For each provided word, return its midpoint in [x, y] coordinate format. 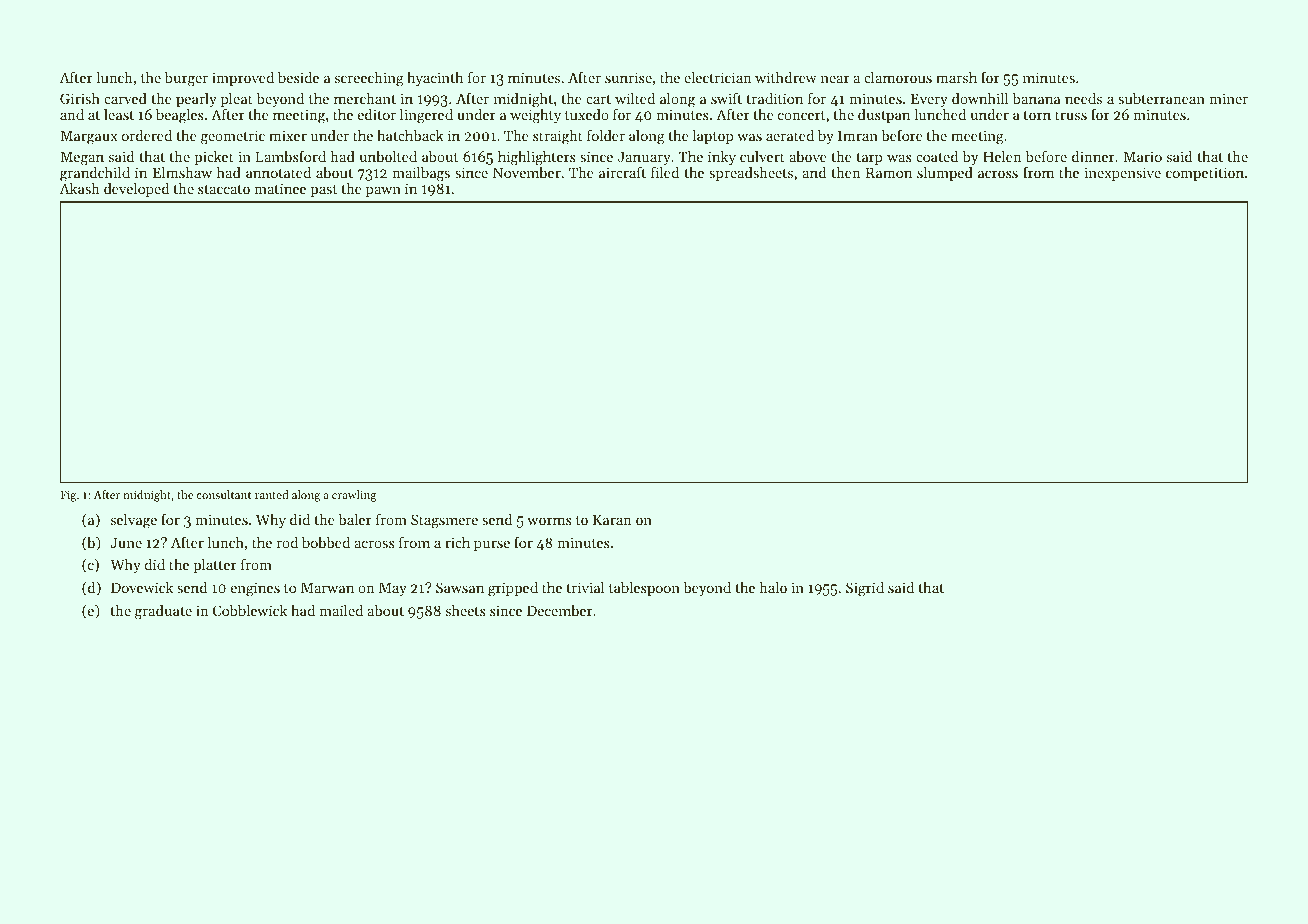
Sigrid [865, 589]
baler [355, 519]
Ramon [889, 172]
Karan [612, 520]
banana [1036, 98]
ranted [272, 494]
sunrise [628, 77]
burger [186, 79]
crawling [354, 496]
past [323, 191]
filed [665, 172]
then [846, 172]
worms [549, 521]
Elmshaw [182, 172]
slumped [945, 174]
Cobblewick [250, 610]
